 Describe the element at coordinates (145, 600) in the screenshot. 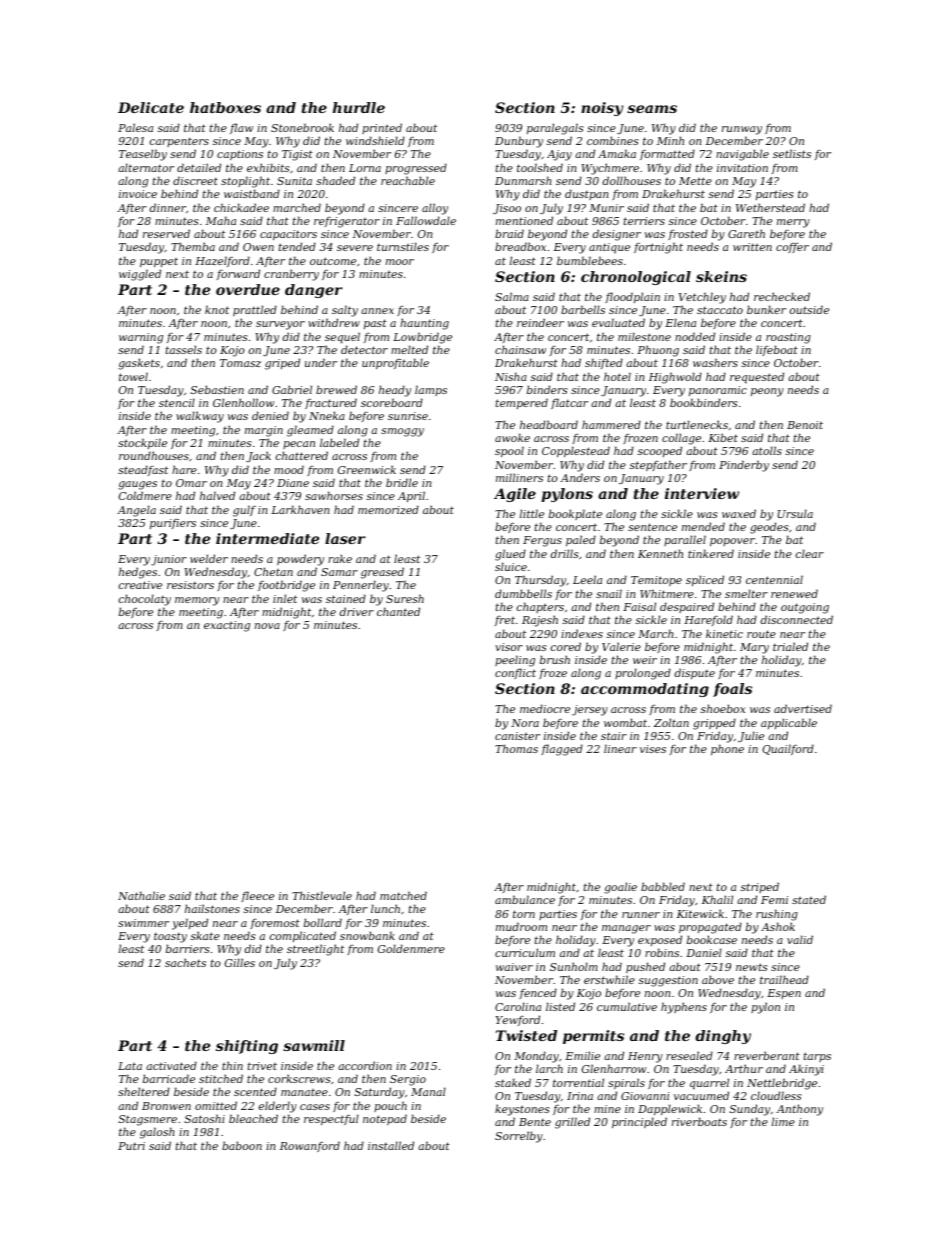

I see `chocolaty` at that location.
